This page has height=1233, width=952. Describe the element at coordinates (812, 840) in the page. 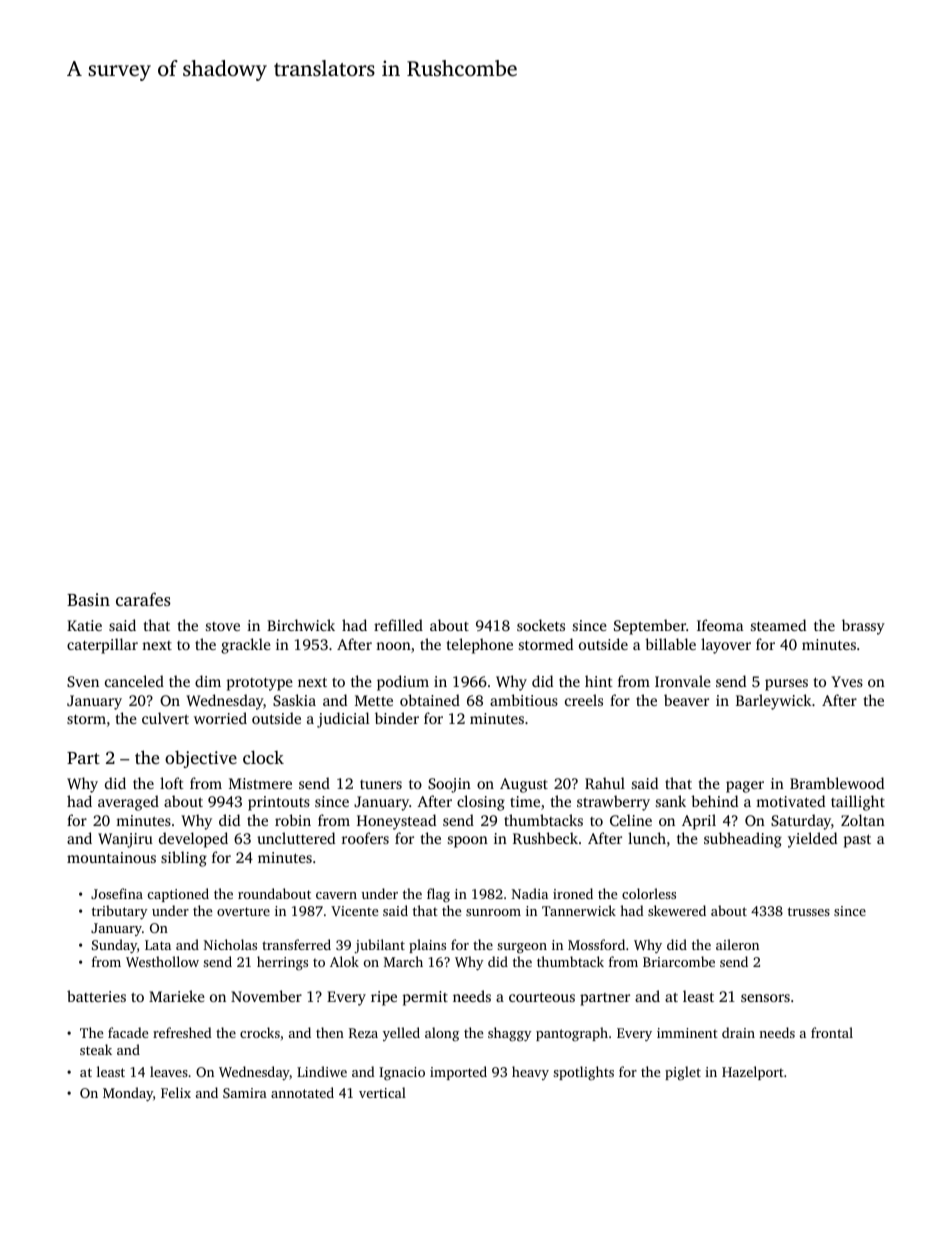

I see `yielded` at that location.
